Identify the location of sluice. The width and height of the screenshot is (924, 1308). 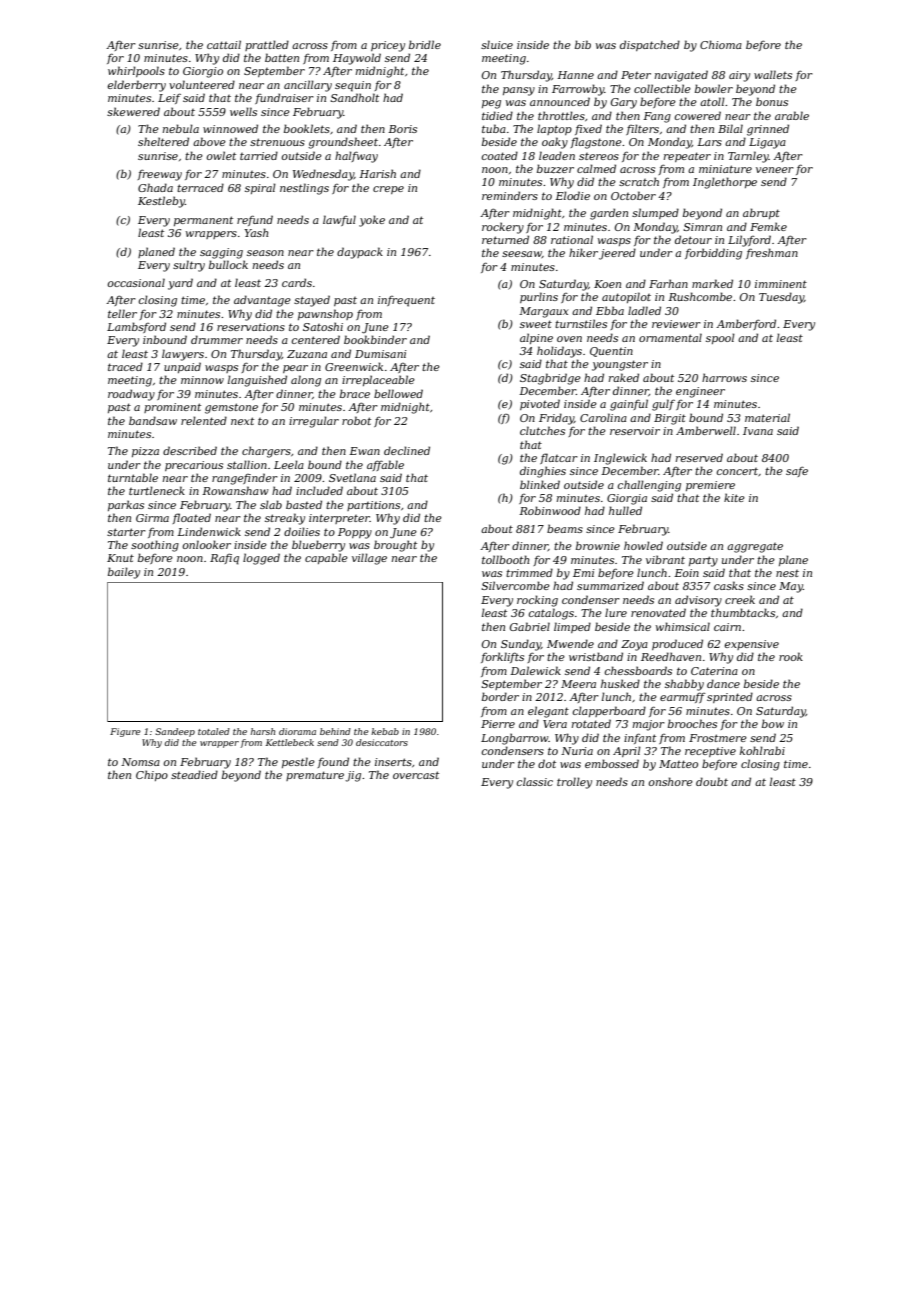
(497, 44).
